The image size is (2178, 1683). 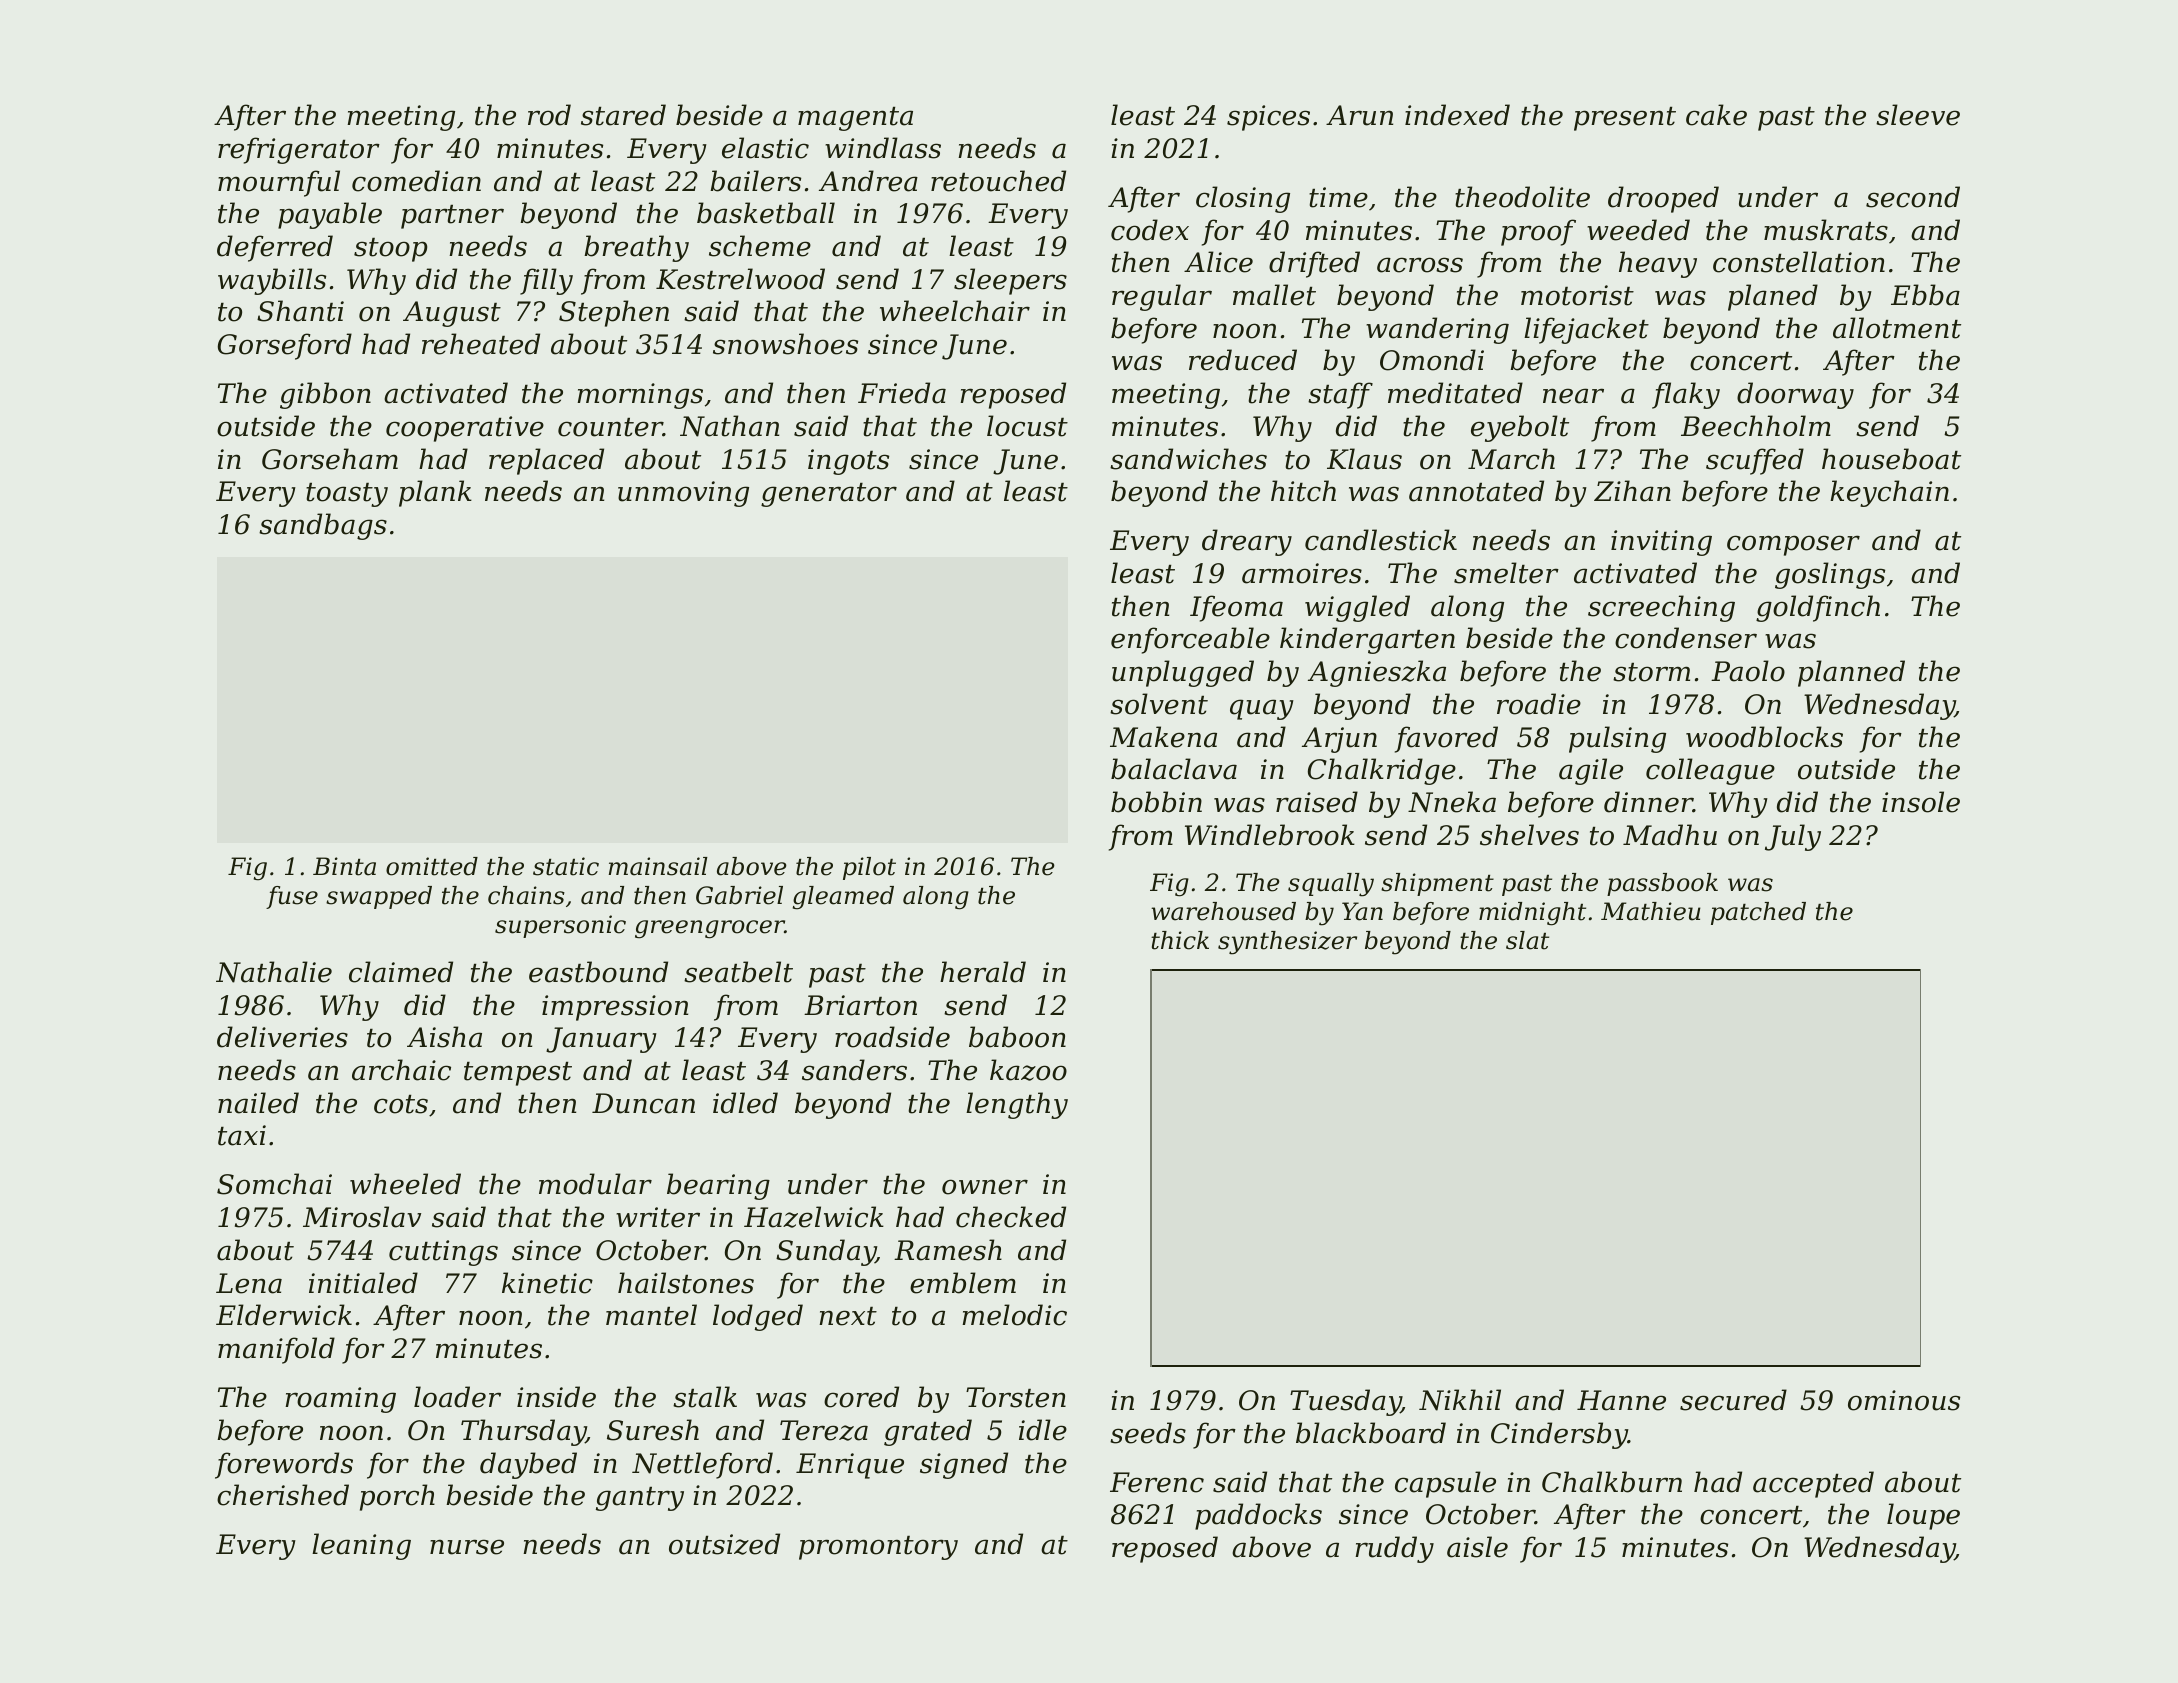 What do you see at coordinates (405, 1184) in the screenshot?
I see `wheeled` at bounding box center [405, 1184].
